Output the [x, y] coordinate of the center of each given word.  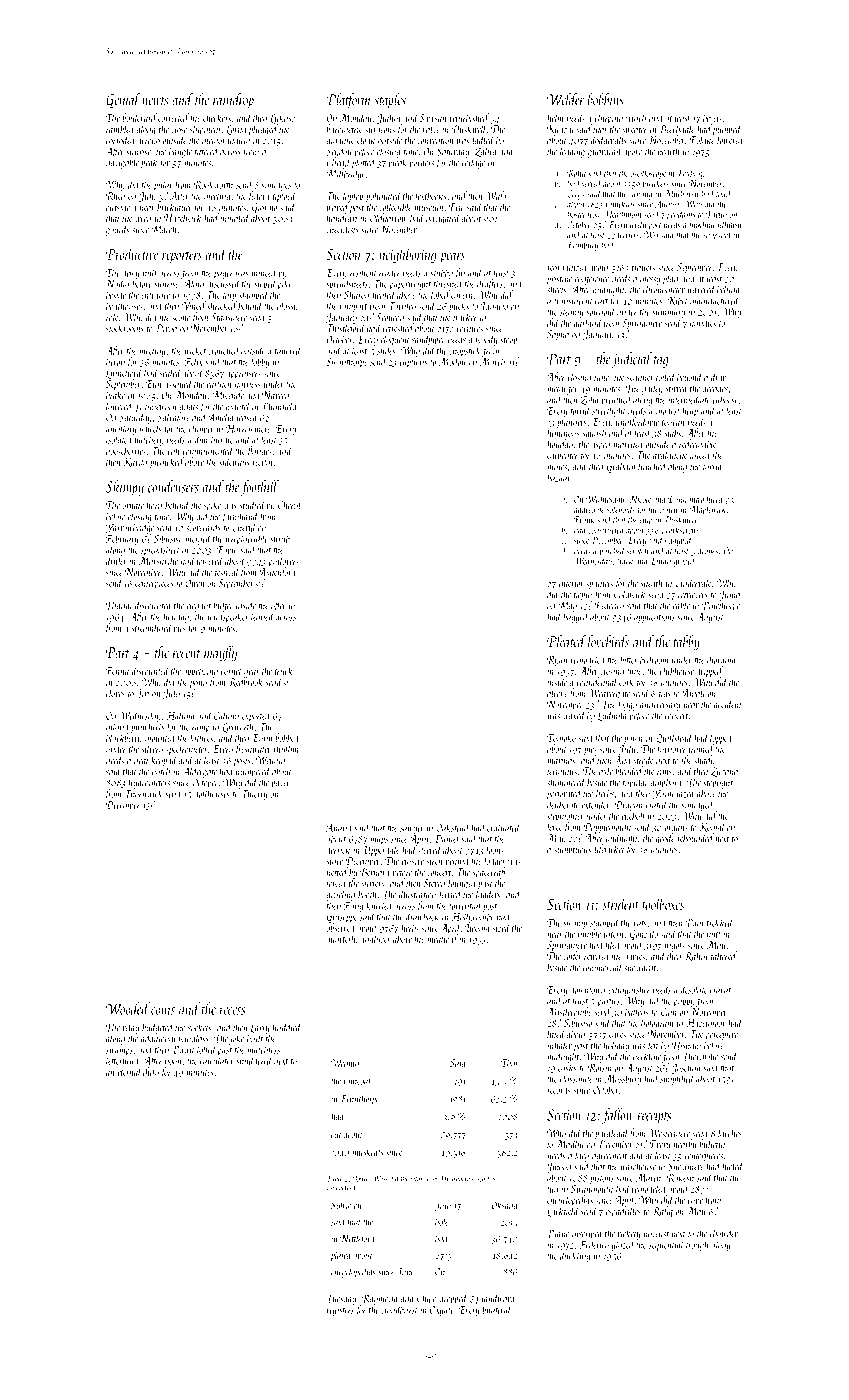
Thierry [254, 794]
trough [697, 1245]
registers [340, 1311]
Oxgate [442, 1311]
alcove [557, 692]
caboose [725, 399]
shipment [205, 130]
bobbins [606, 99]
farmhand [240, 517]
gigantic [340, 142]
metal [556, 389]
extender [596, 804]
